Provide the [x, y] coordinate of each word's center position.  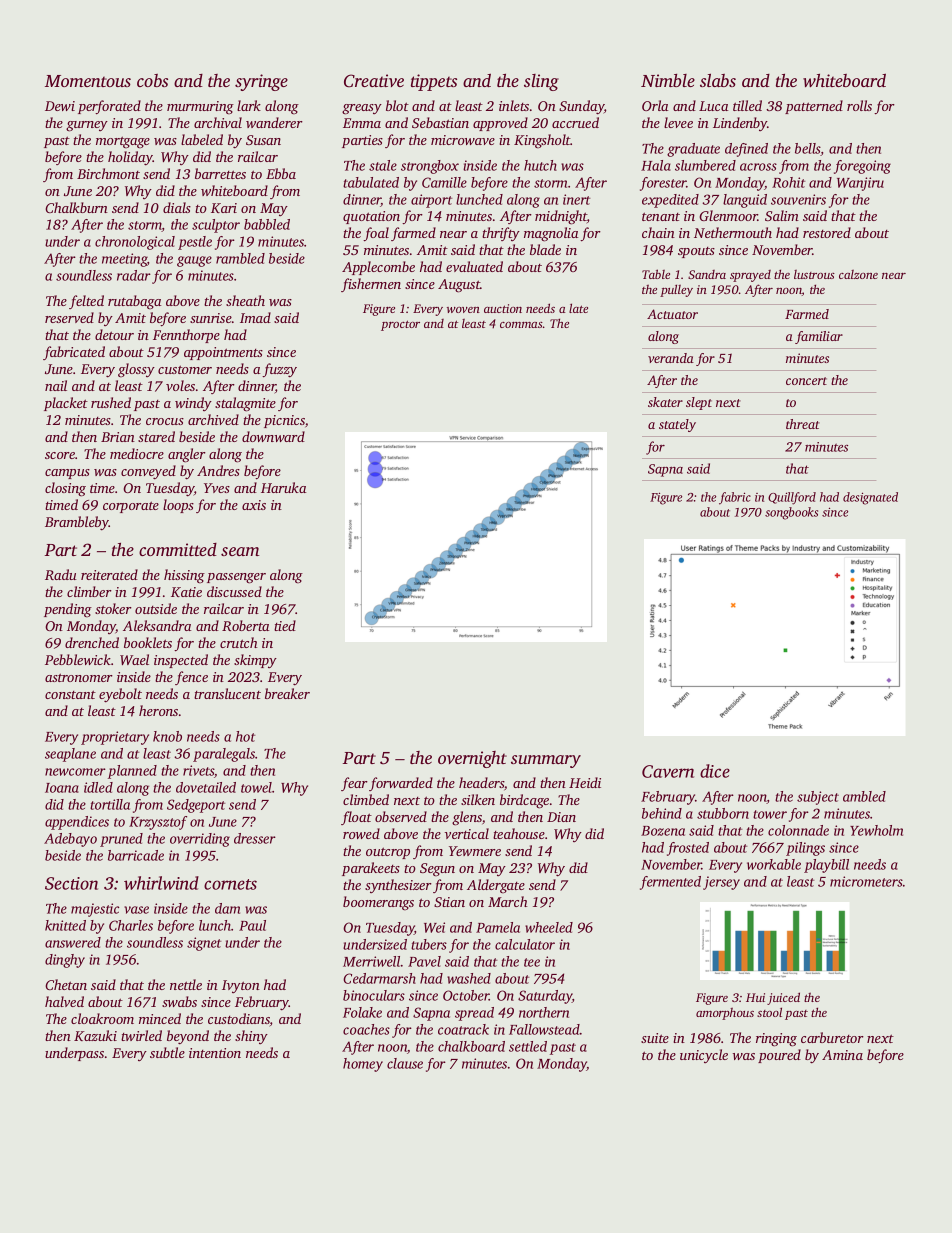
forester [663, 184]
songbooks [791, 513]
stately [677, 425]
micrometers [866, 881]
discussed [234, 591]
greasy [362, 109]
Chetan [66, 984]
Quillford [792, 498]
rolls [859, 105]
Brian [118, 437]
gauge [194, 261]
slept [699, 403]
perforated [109, 107]
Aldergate [496, 886]
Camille [444, 182]
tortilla [110, 804]
